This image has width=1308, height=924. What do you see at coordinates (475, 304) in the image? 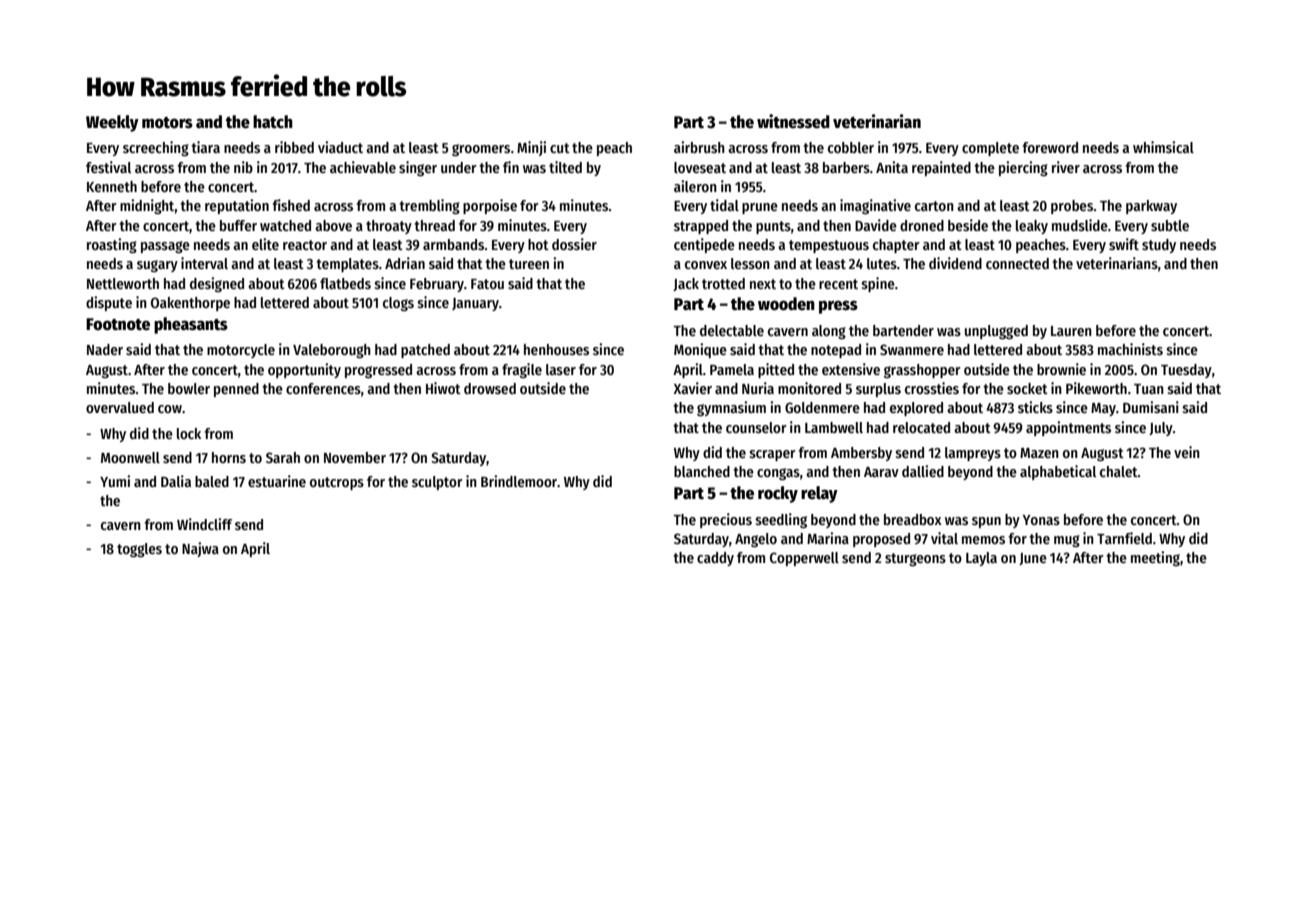
I see `January` at bounding box center [475, 304].
